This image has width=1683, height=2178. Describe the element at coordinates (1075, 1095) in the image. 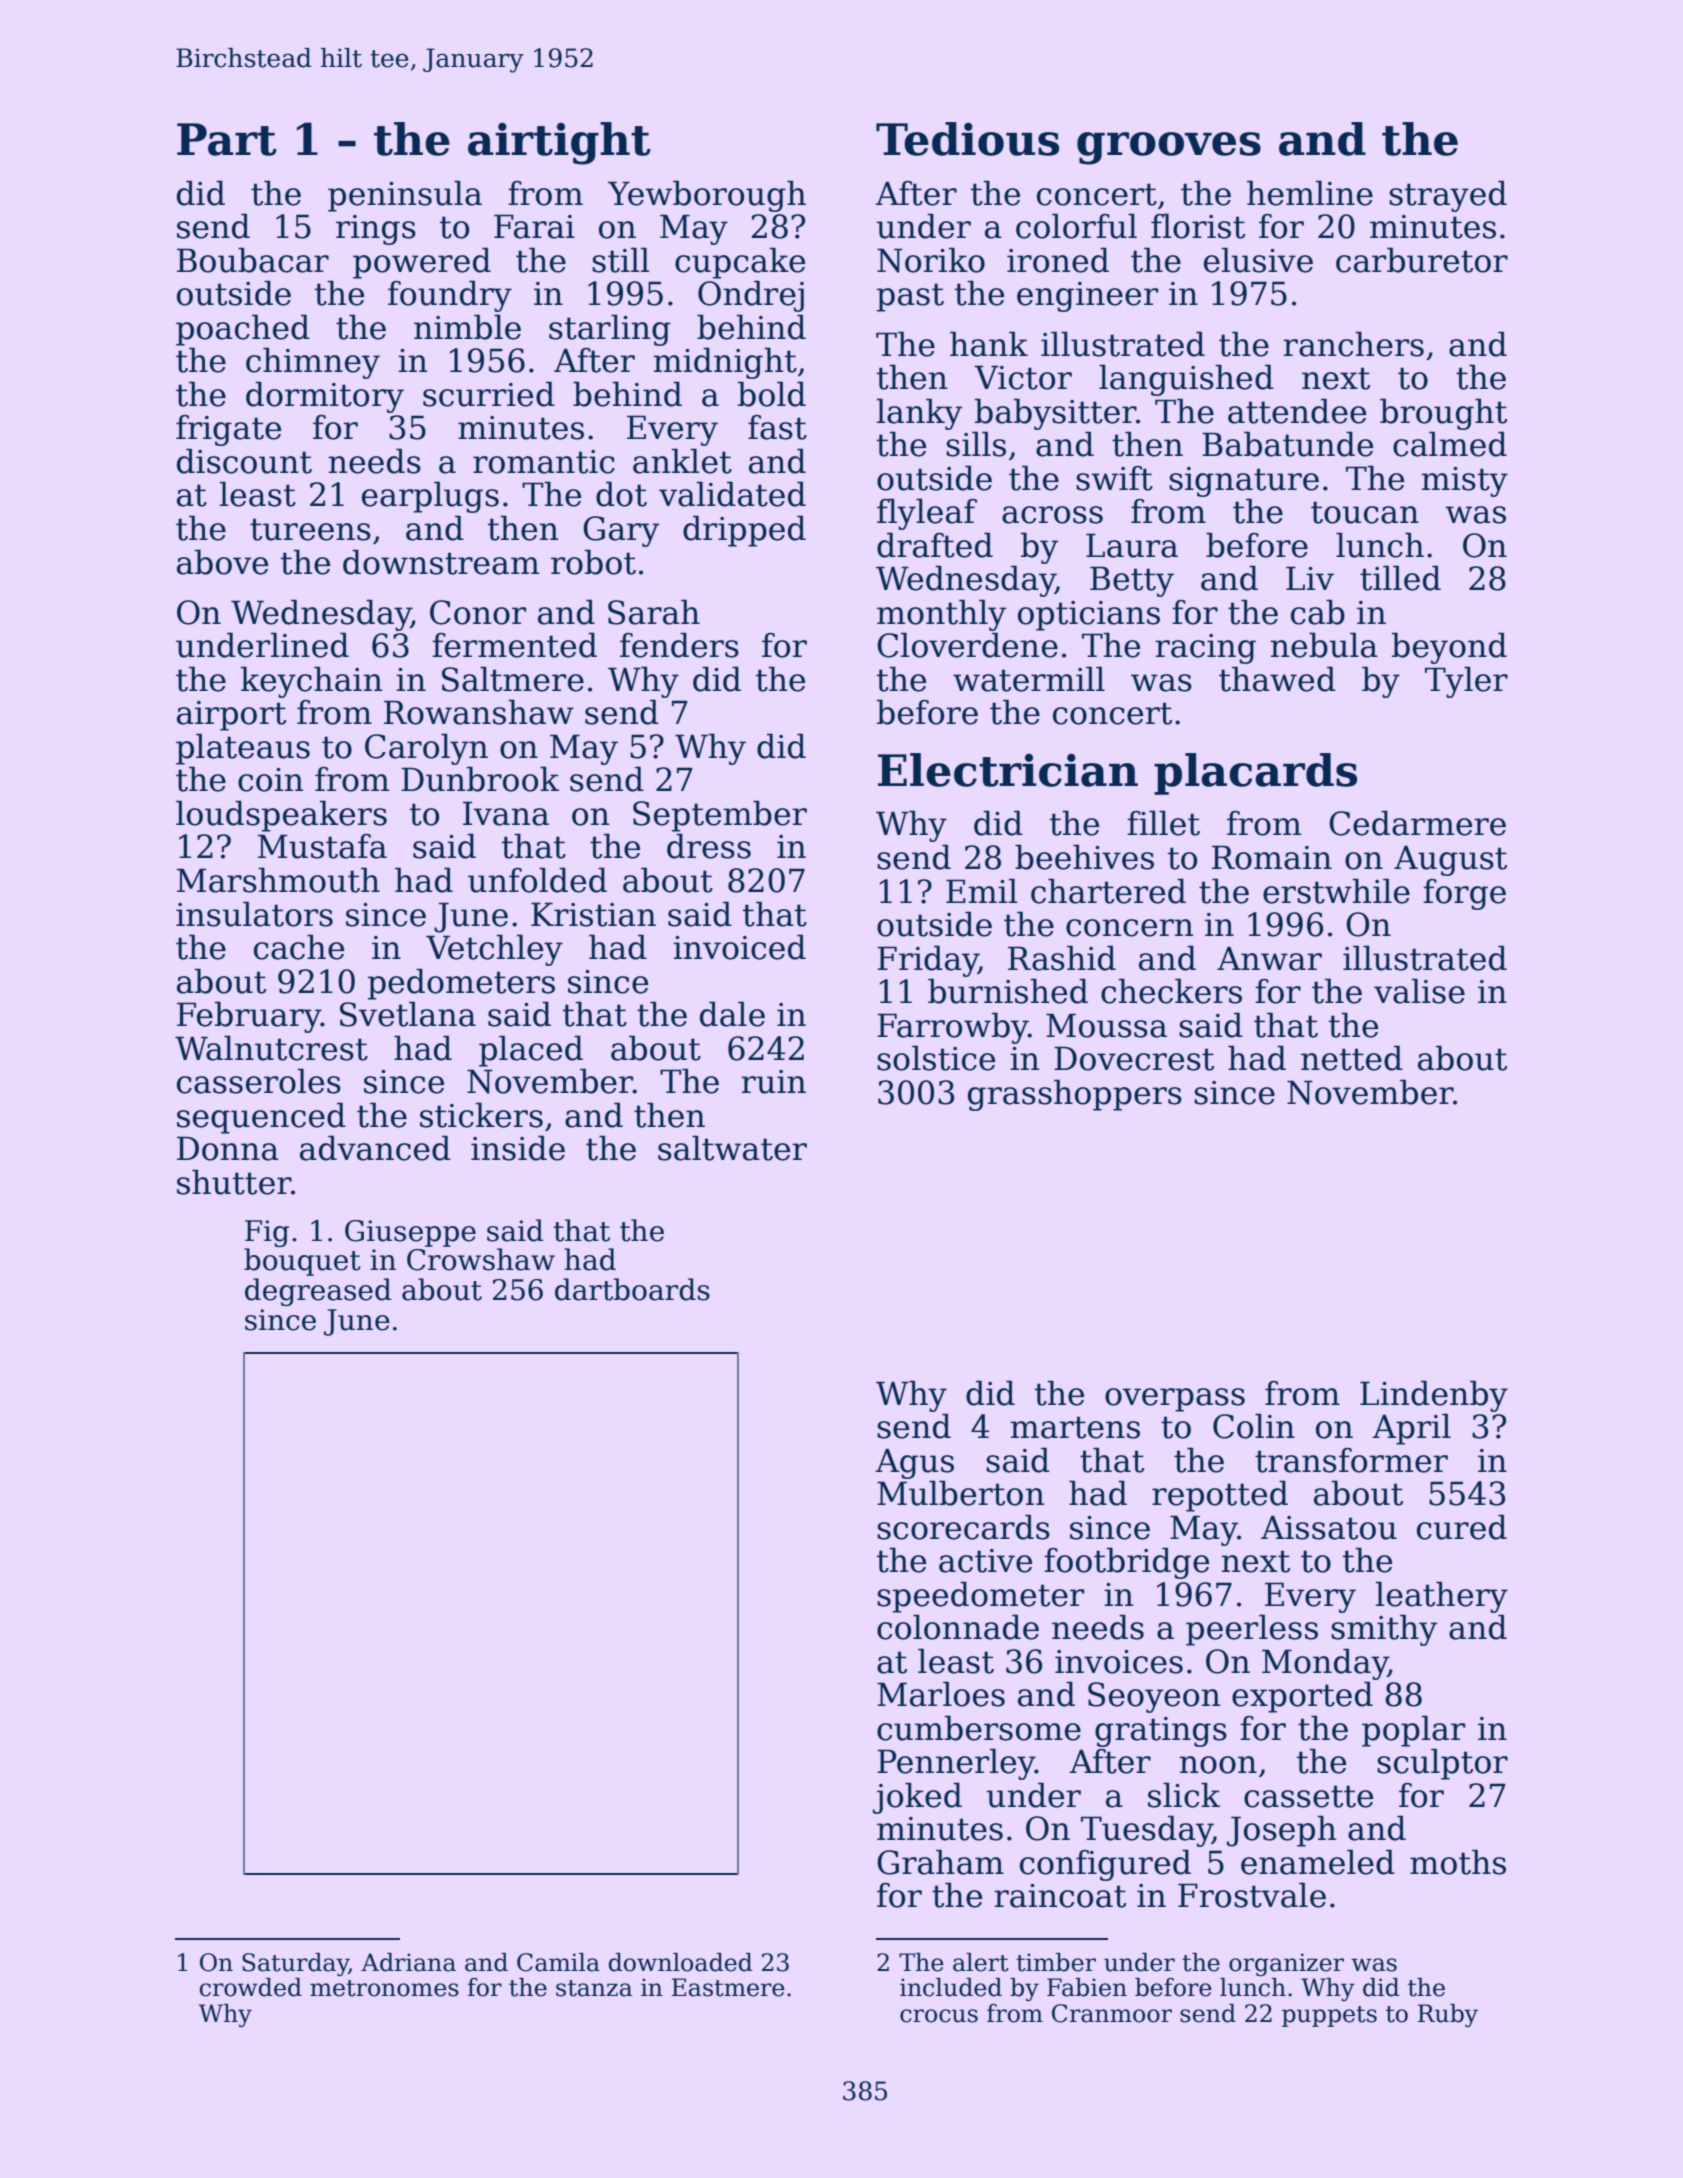

I see `grasshoppers` at that location.
